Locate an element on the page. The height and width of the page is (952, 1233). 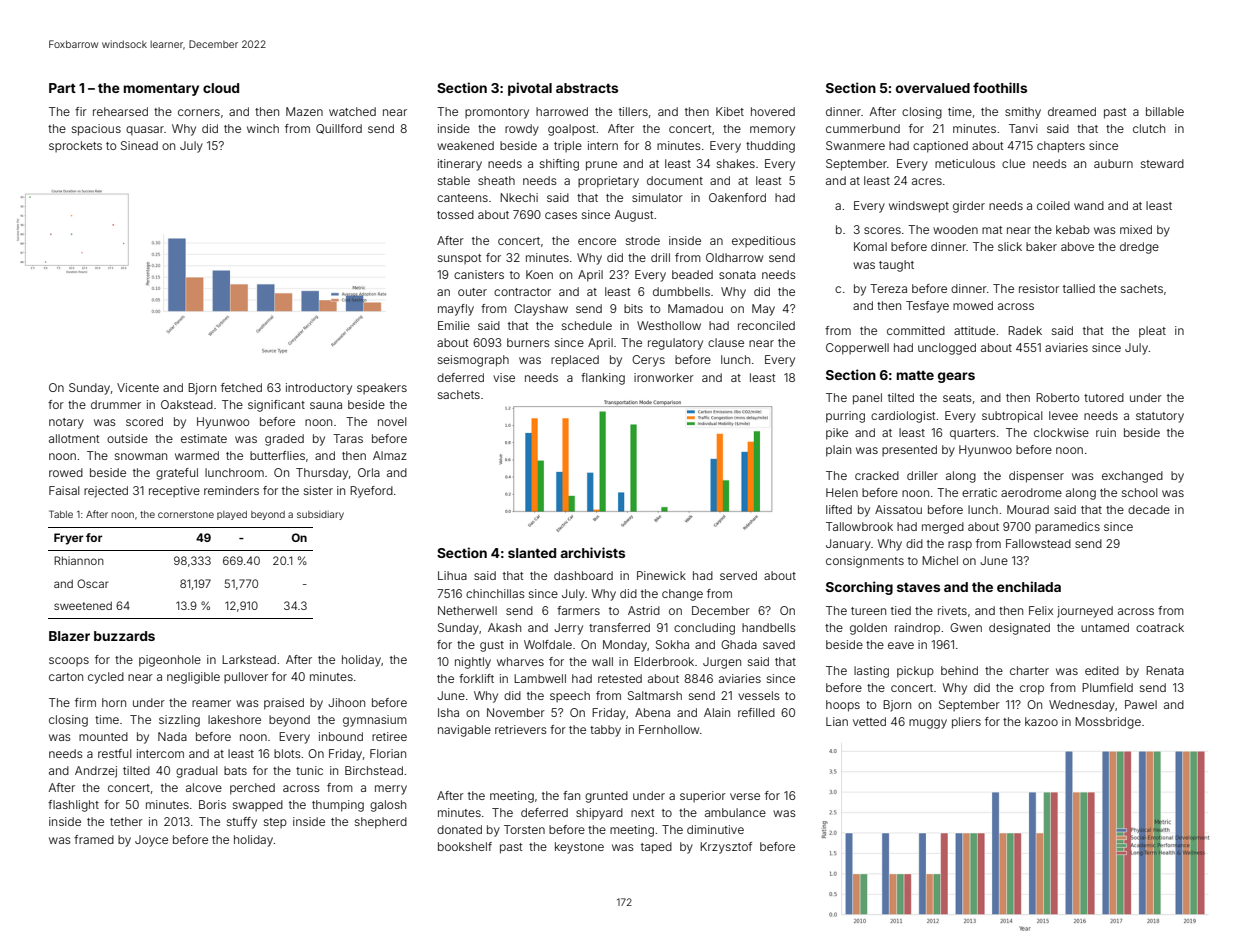
Vicente is located at coordinates (138, 387).
